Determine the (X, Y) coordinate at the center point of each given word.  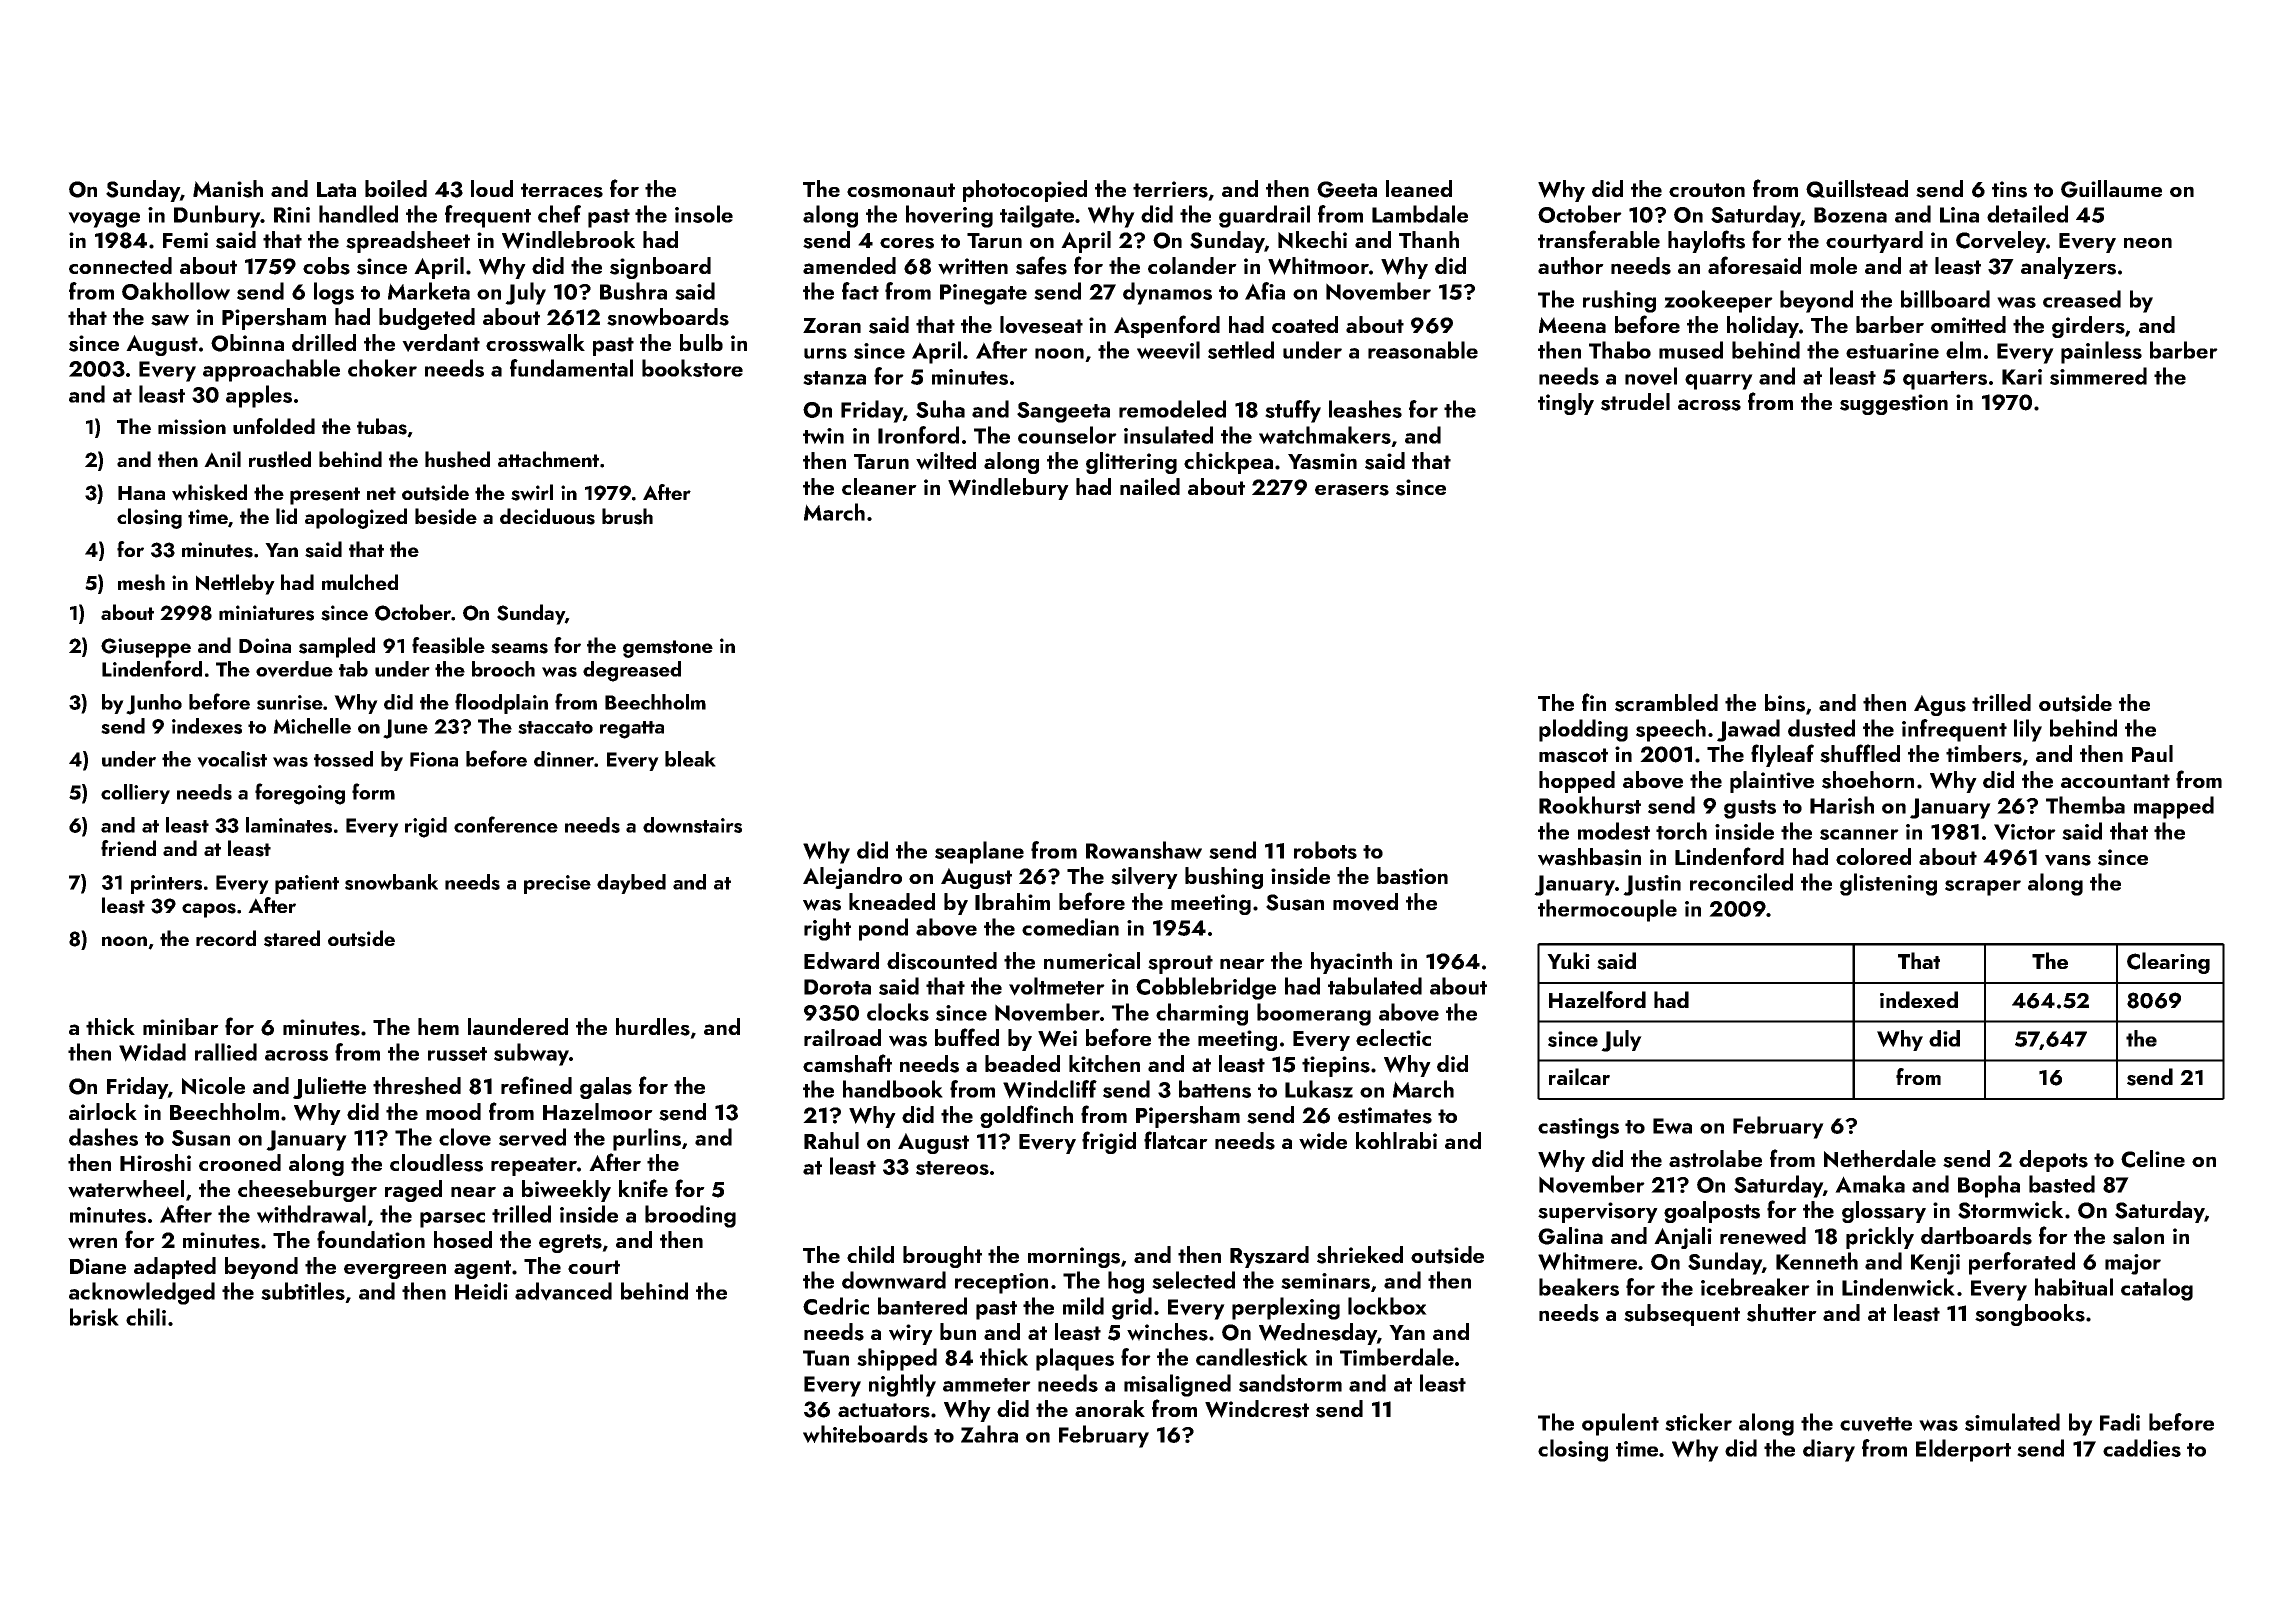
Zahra (989, 1434)
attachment (548, 459)
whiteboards (865, 1434)
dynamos (1167, 293)
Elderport (1963, 1450)
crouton (1707, 190)
